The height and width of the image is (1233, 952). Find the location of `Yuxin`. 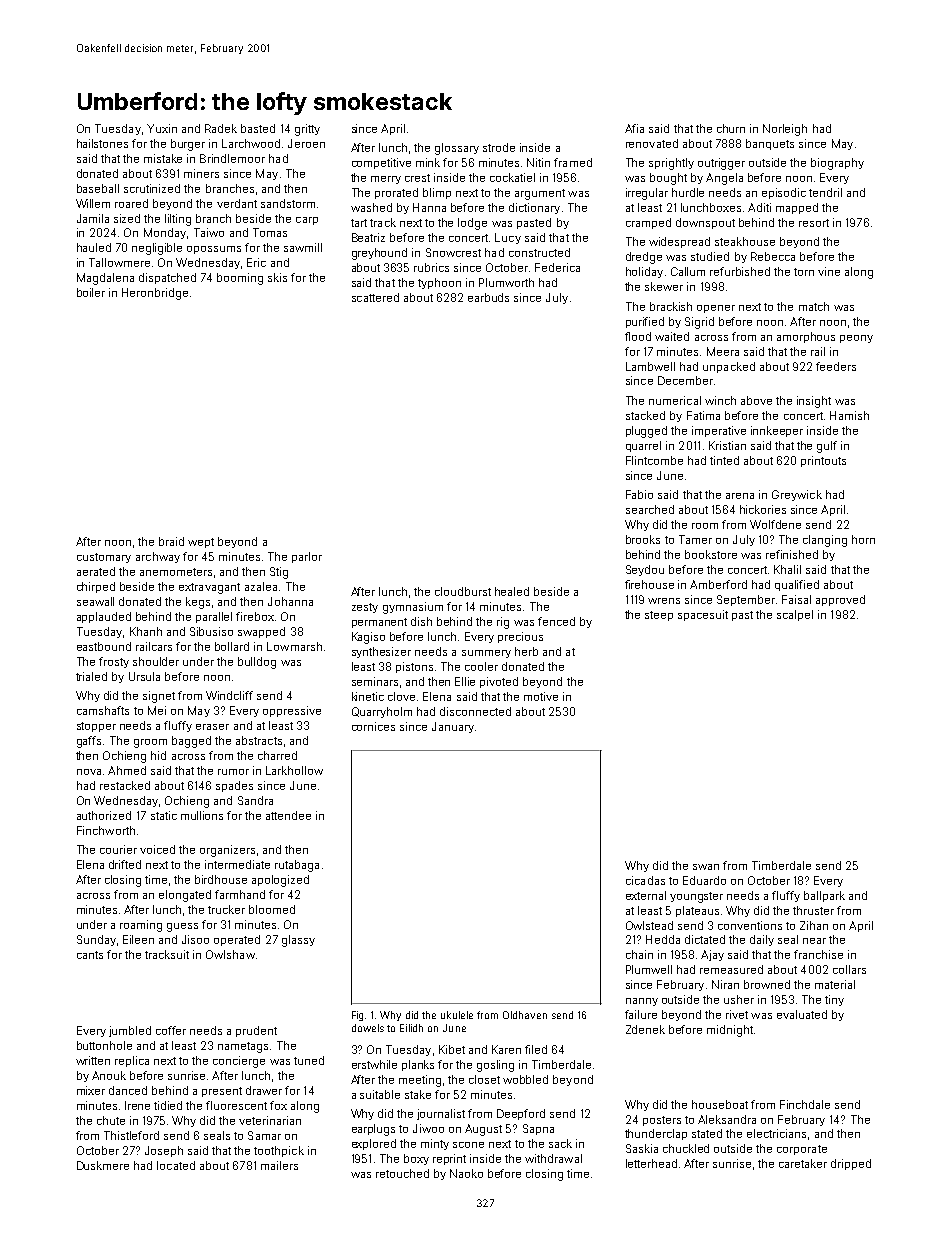

Yuxin is located at coordinates (162, 128).
